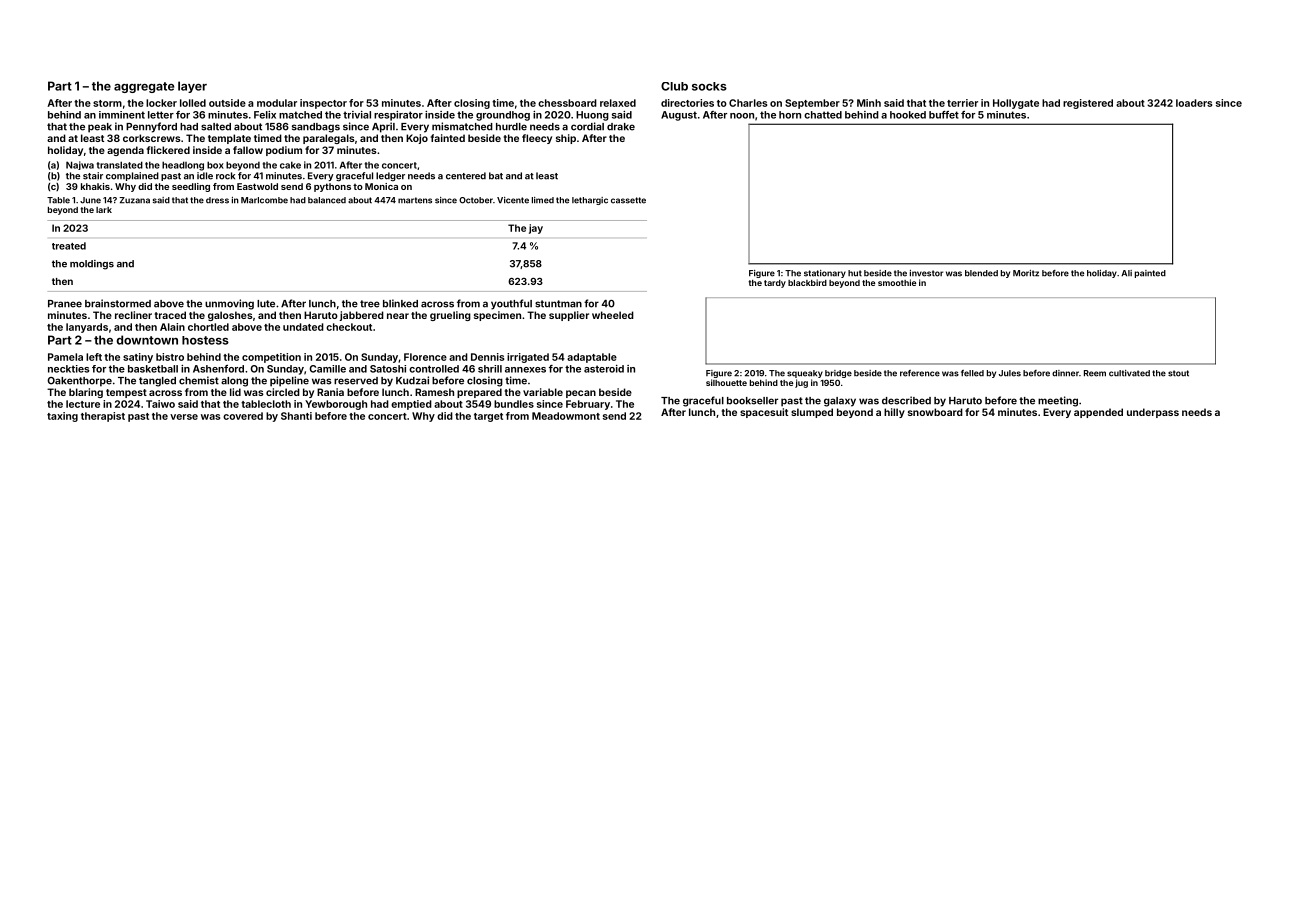 This screenshot has height=924, width=1308. I want to click on specimen, so click(497, 316).
